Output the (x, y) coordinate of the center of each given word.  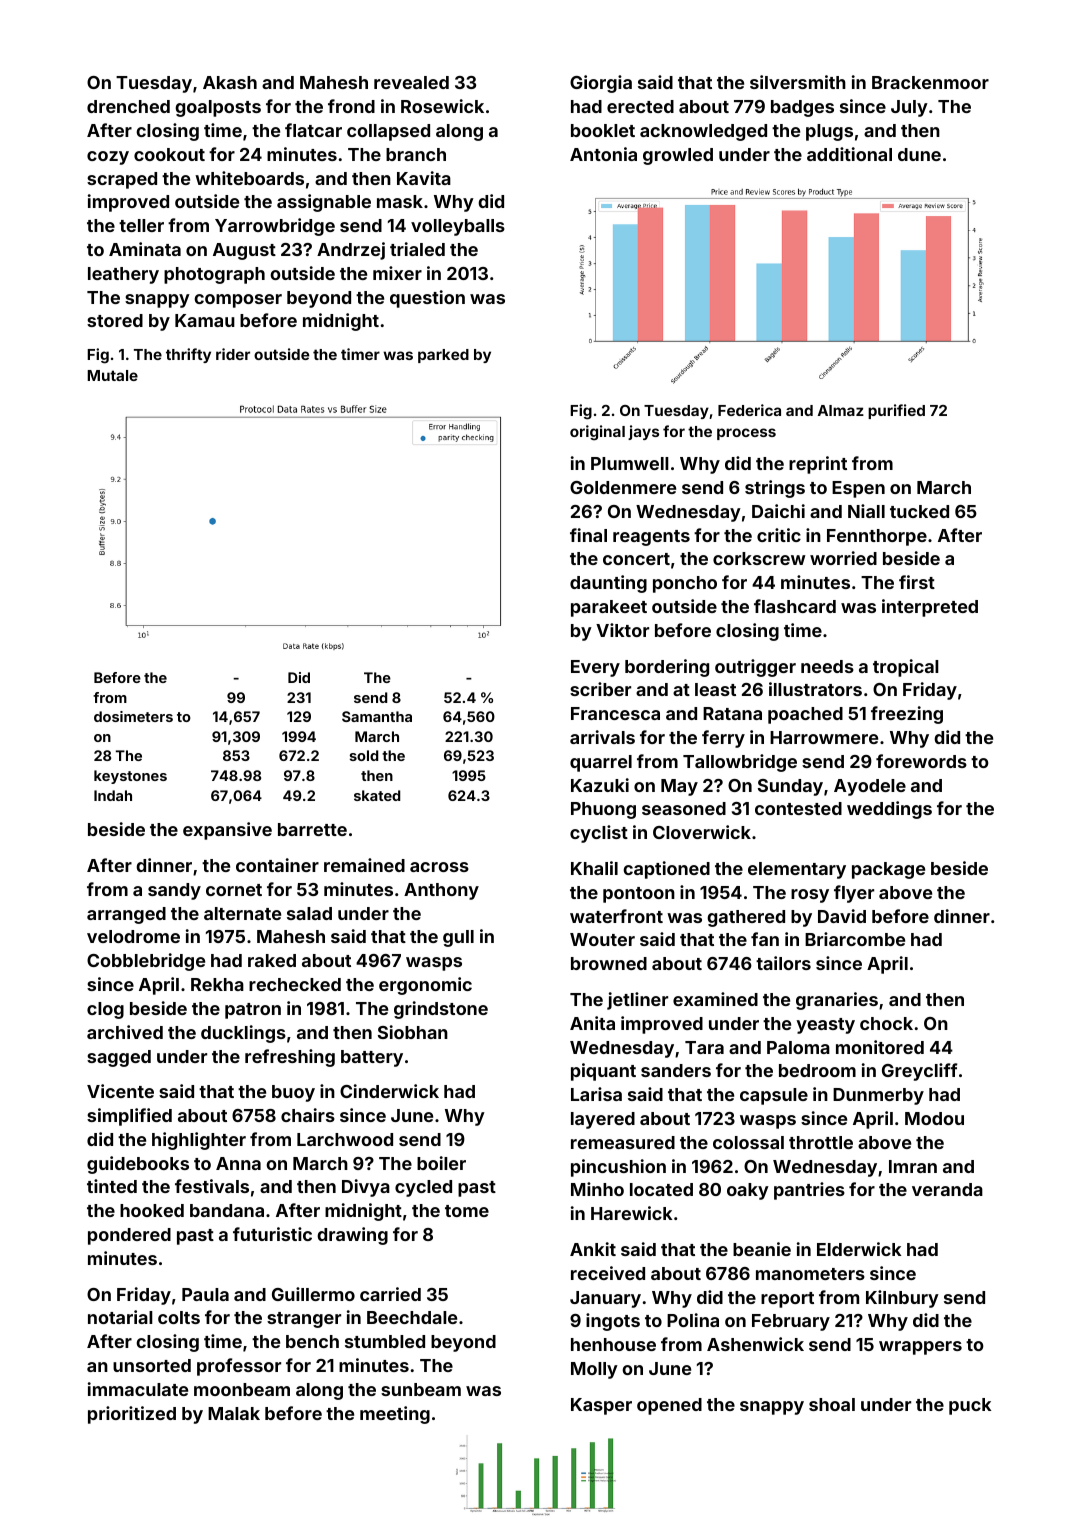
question (427, 299)
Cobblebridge (146, 962)
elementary (797, 870)
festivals (212, 1186)
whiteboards (249, 178)
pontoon (639, 895)
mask (400, 201)
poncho (685, 584)
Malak (234, 1413)
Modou (934, 1118)
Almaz (841, 410)
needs (827, 666)
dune (919, 154)
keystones (130, 777)
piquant (603, 1072)
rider (233, 354)
